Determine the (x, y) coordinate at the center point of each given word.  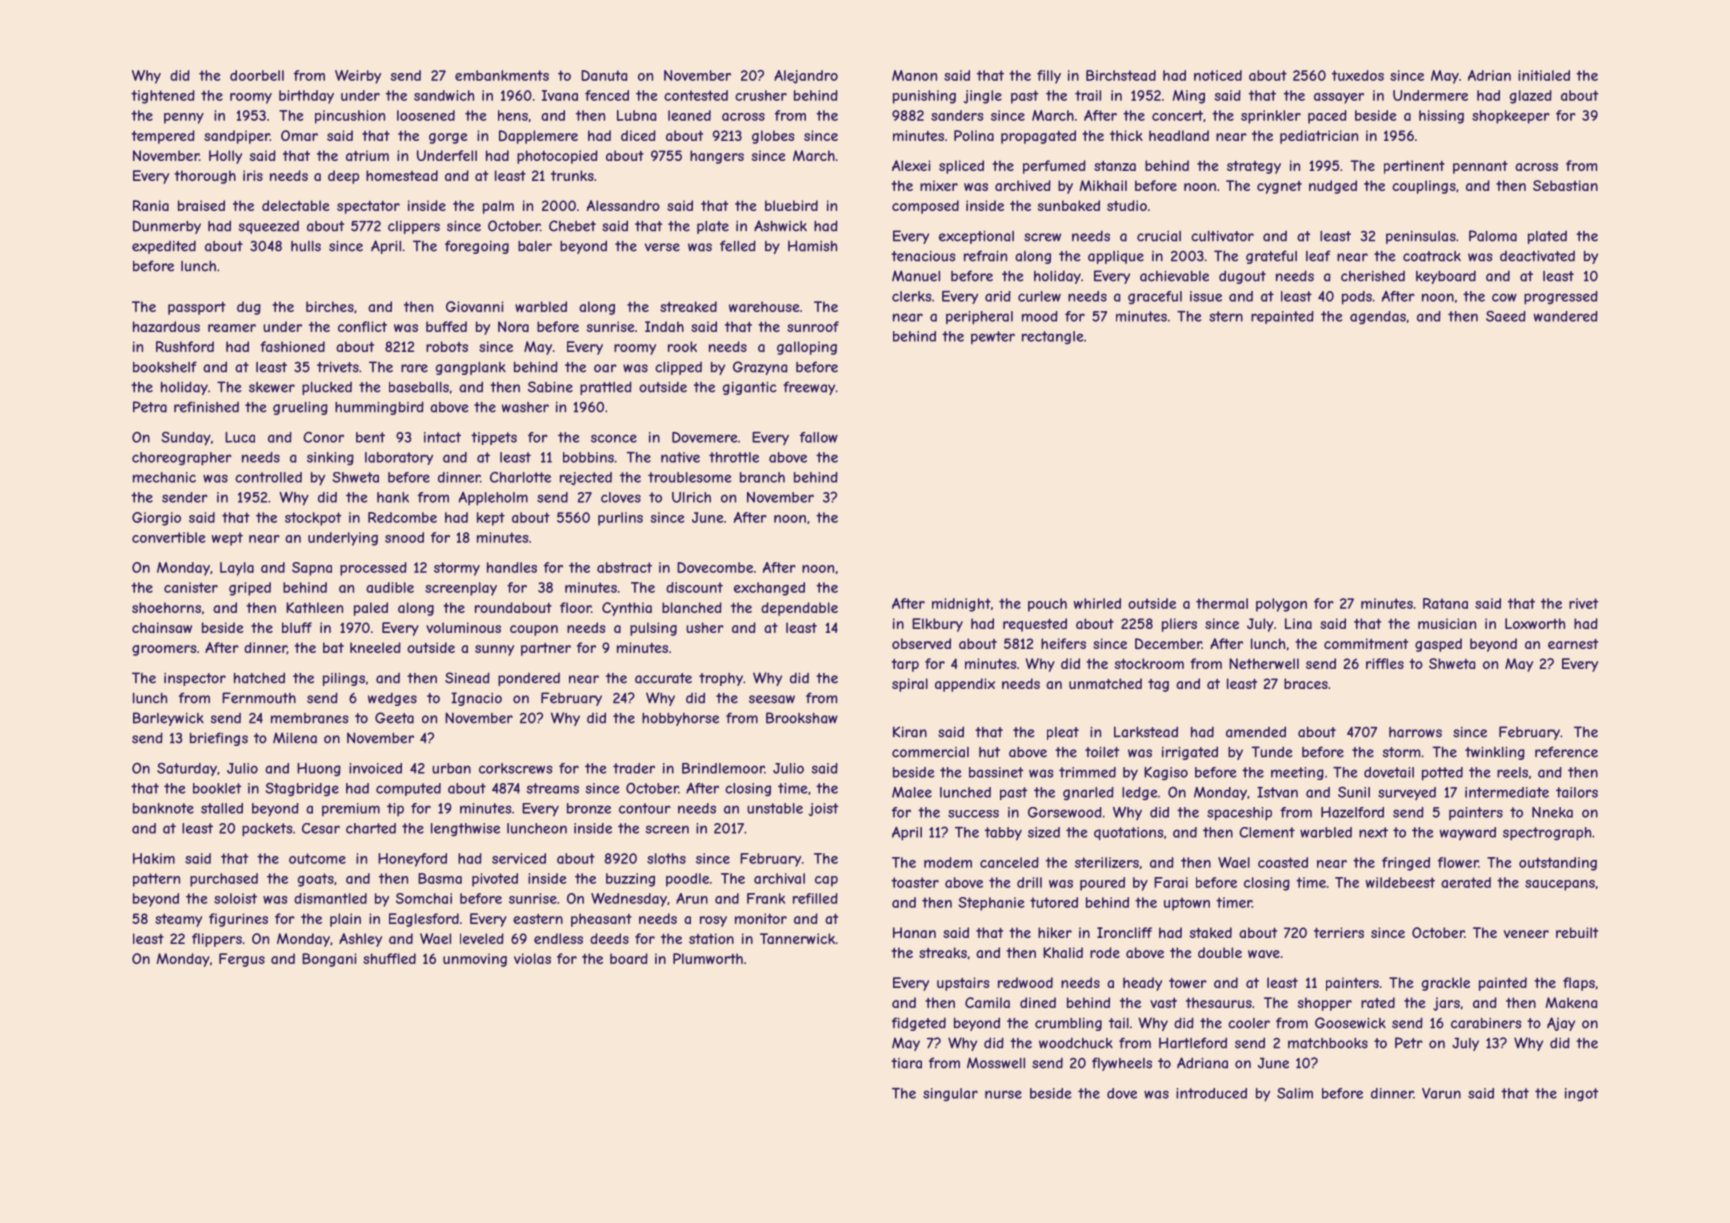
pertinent (1414, 167)
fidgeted (919, 1024)
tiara (906, 1063)
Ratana (1445, 603)
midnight (961, 605)
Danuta (604, 75)
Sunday (186, 439)
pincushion (350, 117)
